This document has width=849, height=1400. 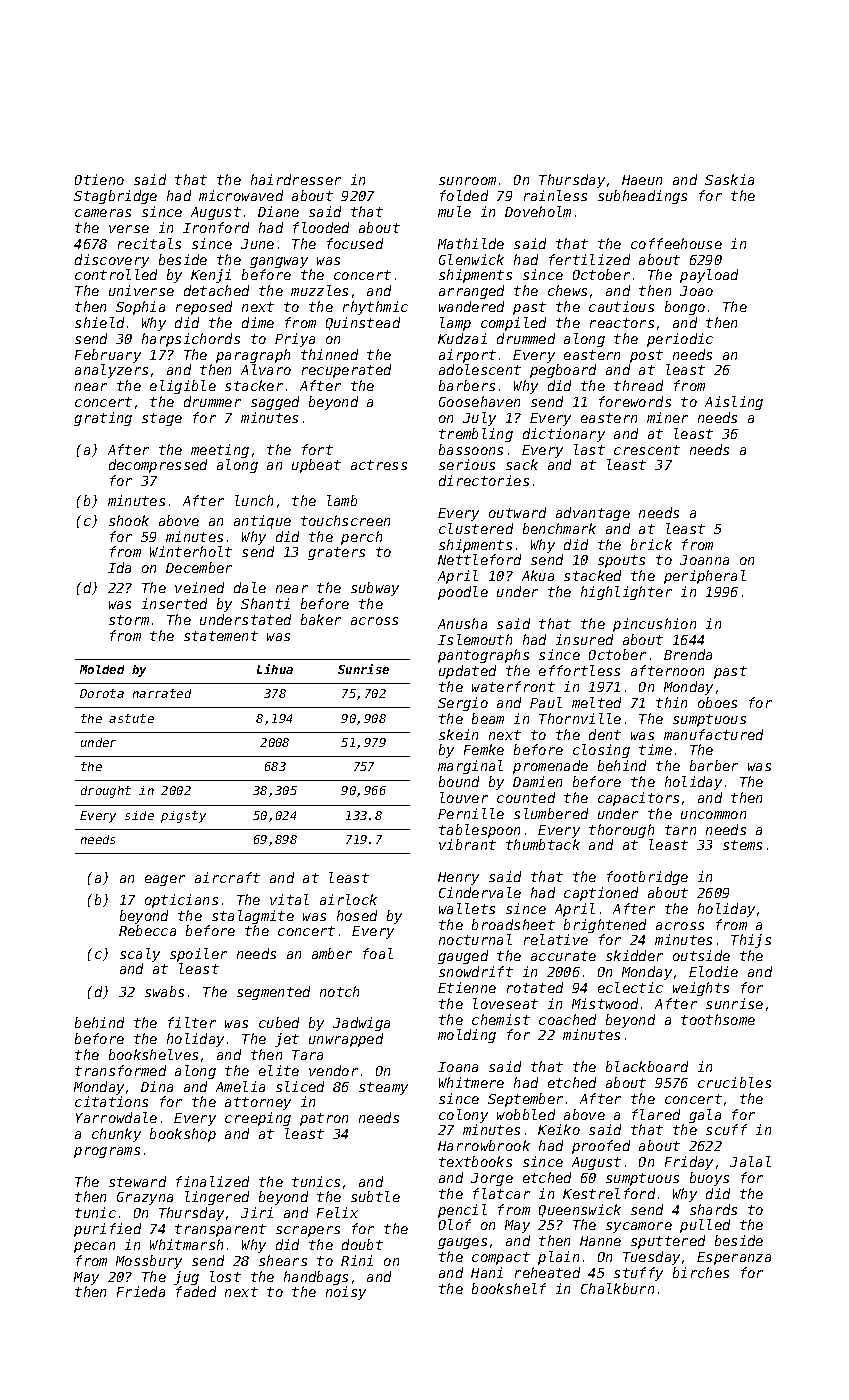 What do you see at coordinates (487, 1272) in the document?
I see `Hani` at bounding box center [487, 1272].
